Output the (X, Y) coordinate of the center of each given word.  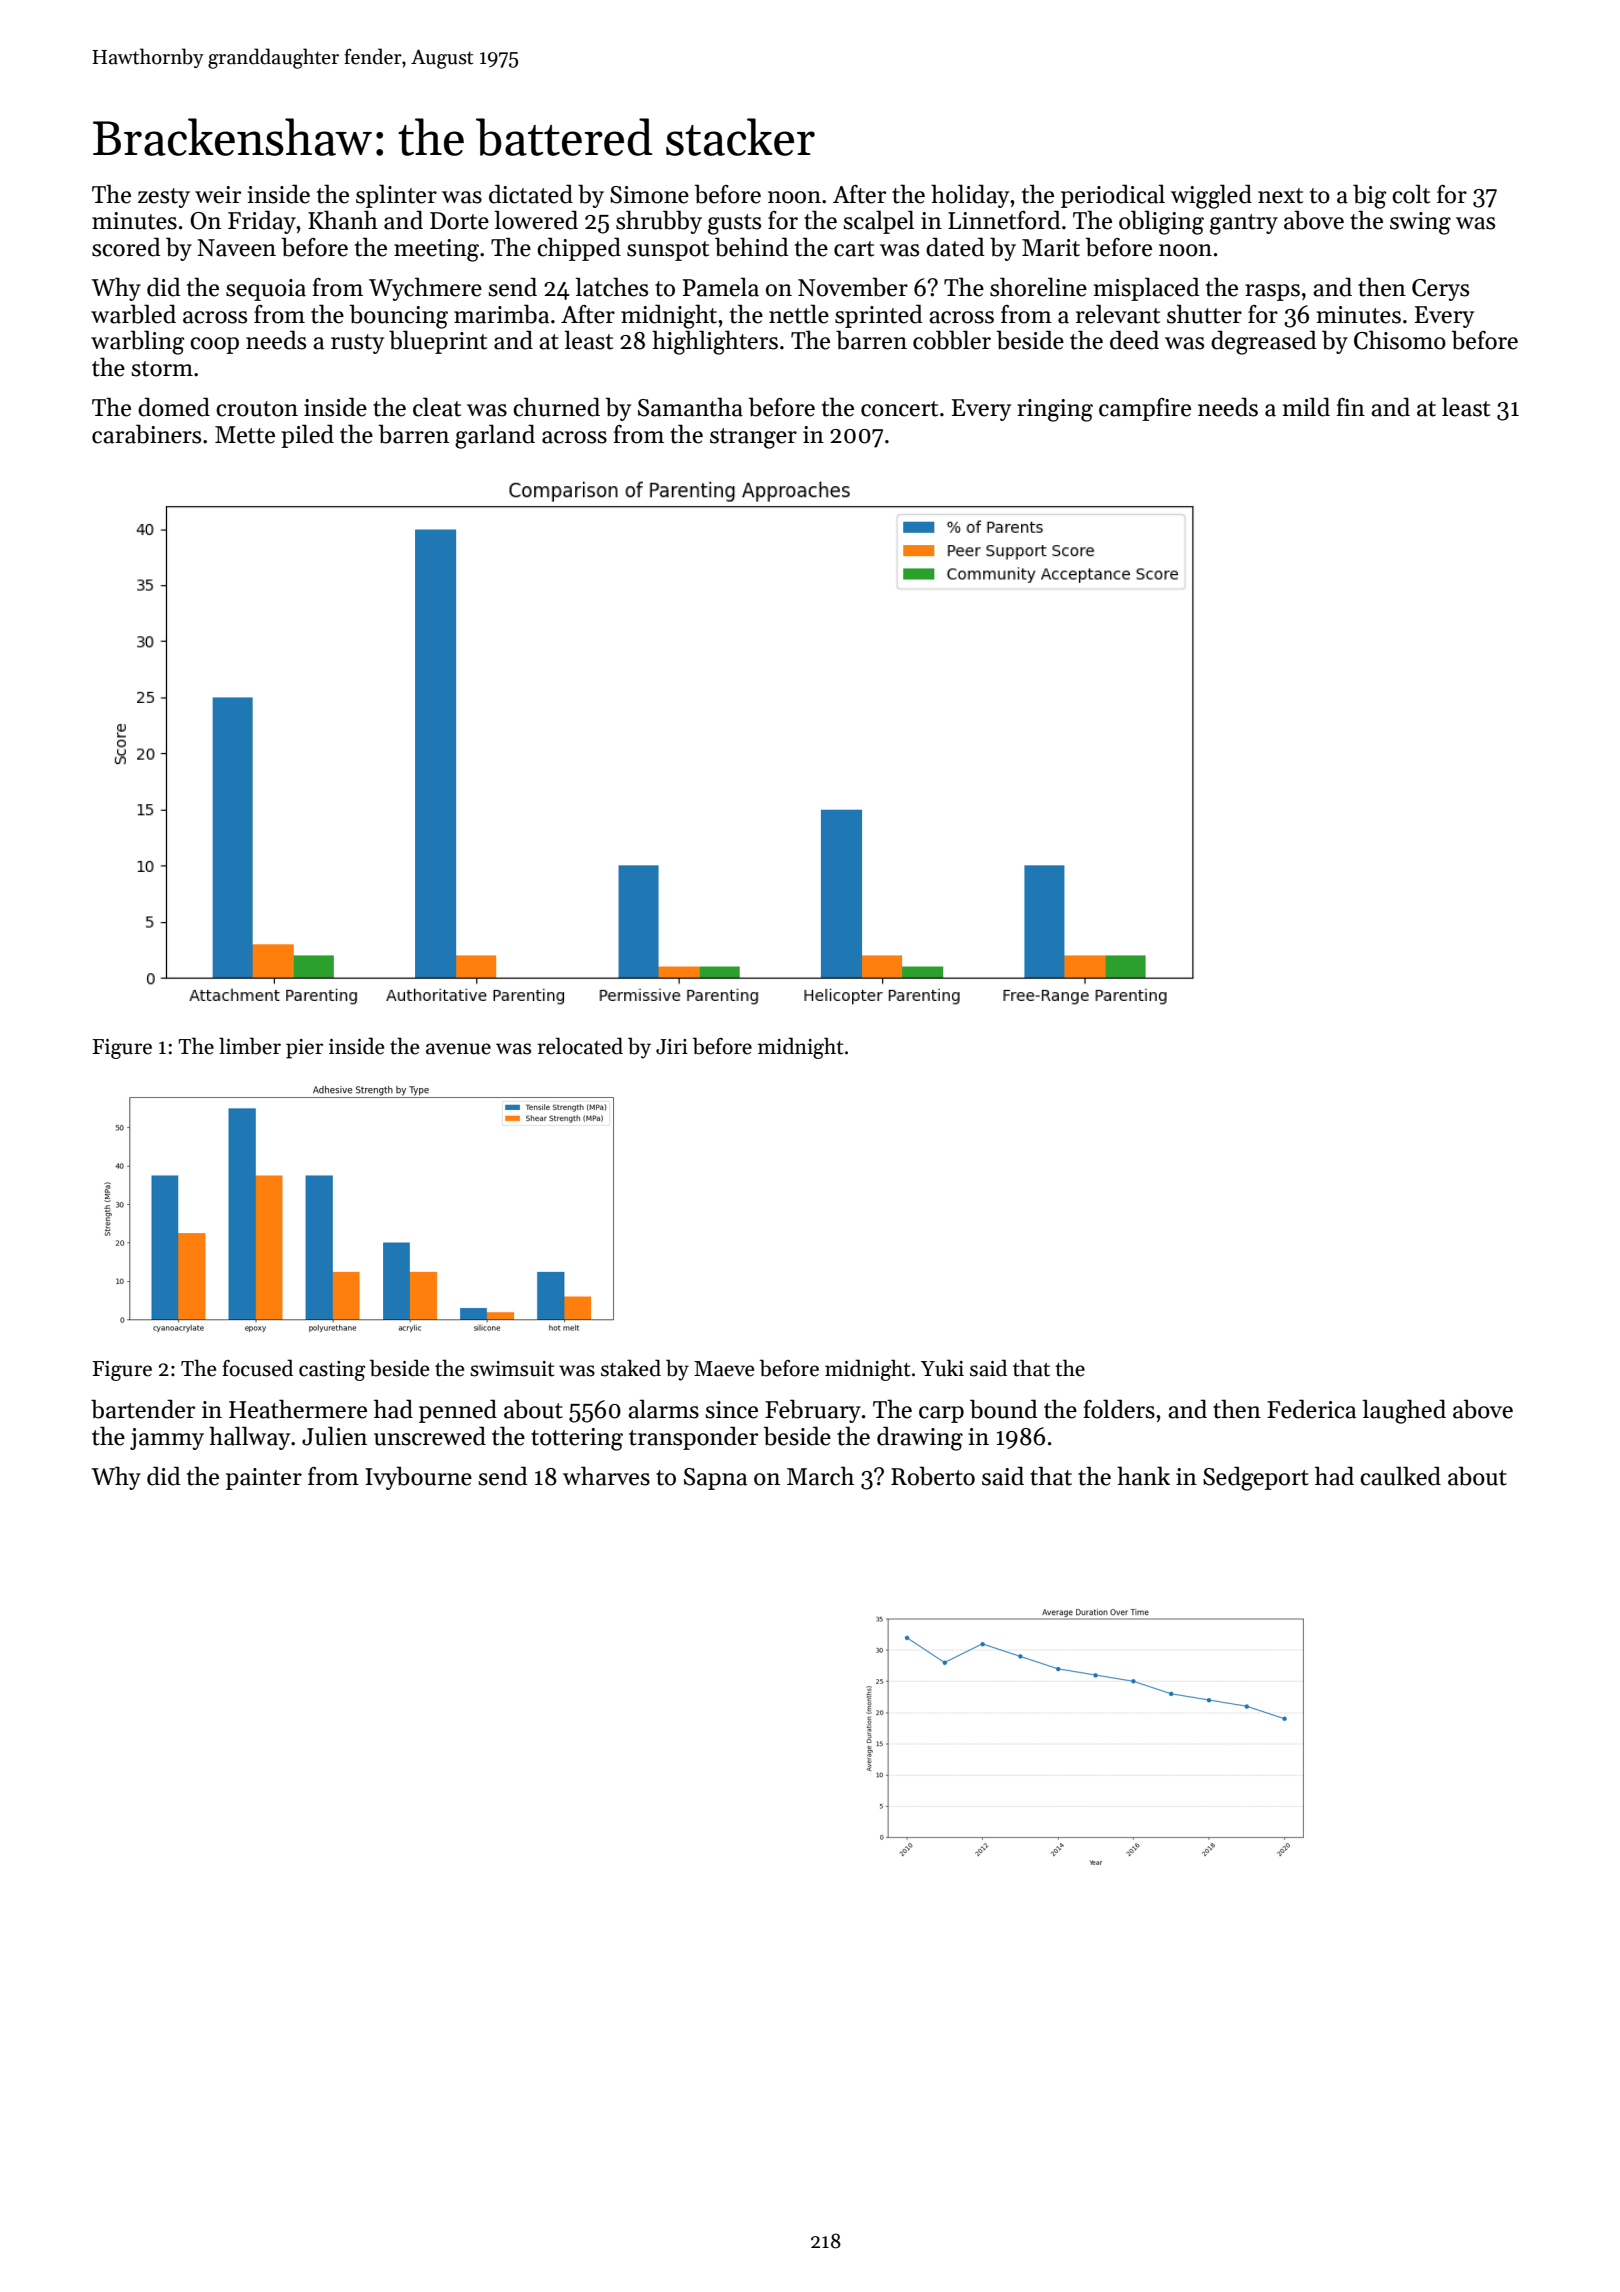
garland (495, 436)
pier (304, 1049)
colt (1411, 194)
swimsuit (512, 1369)
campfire (1145, 409)
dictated (531, 194)
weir (218, 195)
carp (941, 1414)
